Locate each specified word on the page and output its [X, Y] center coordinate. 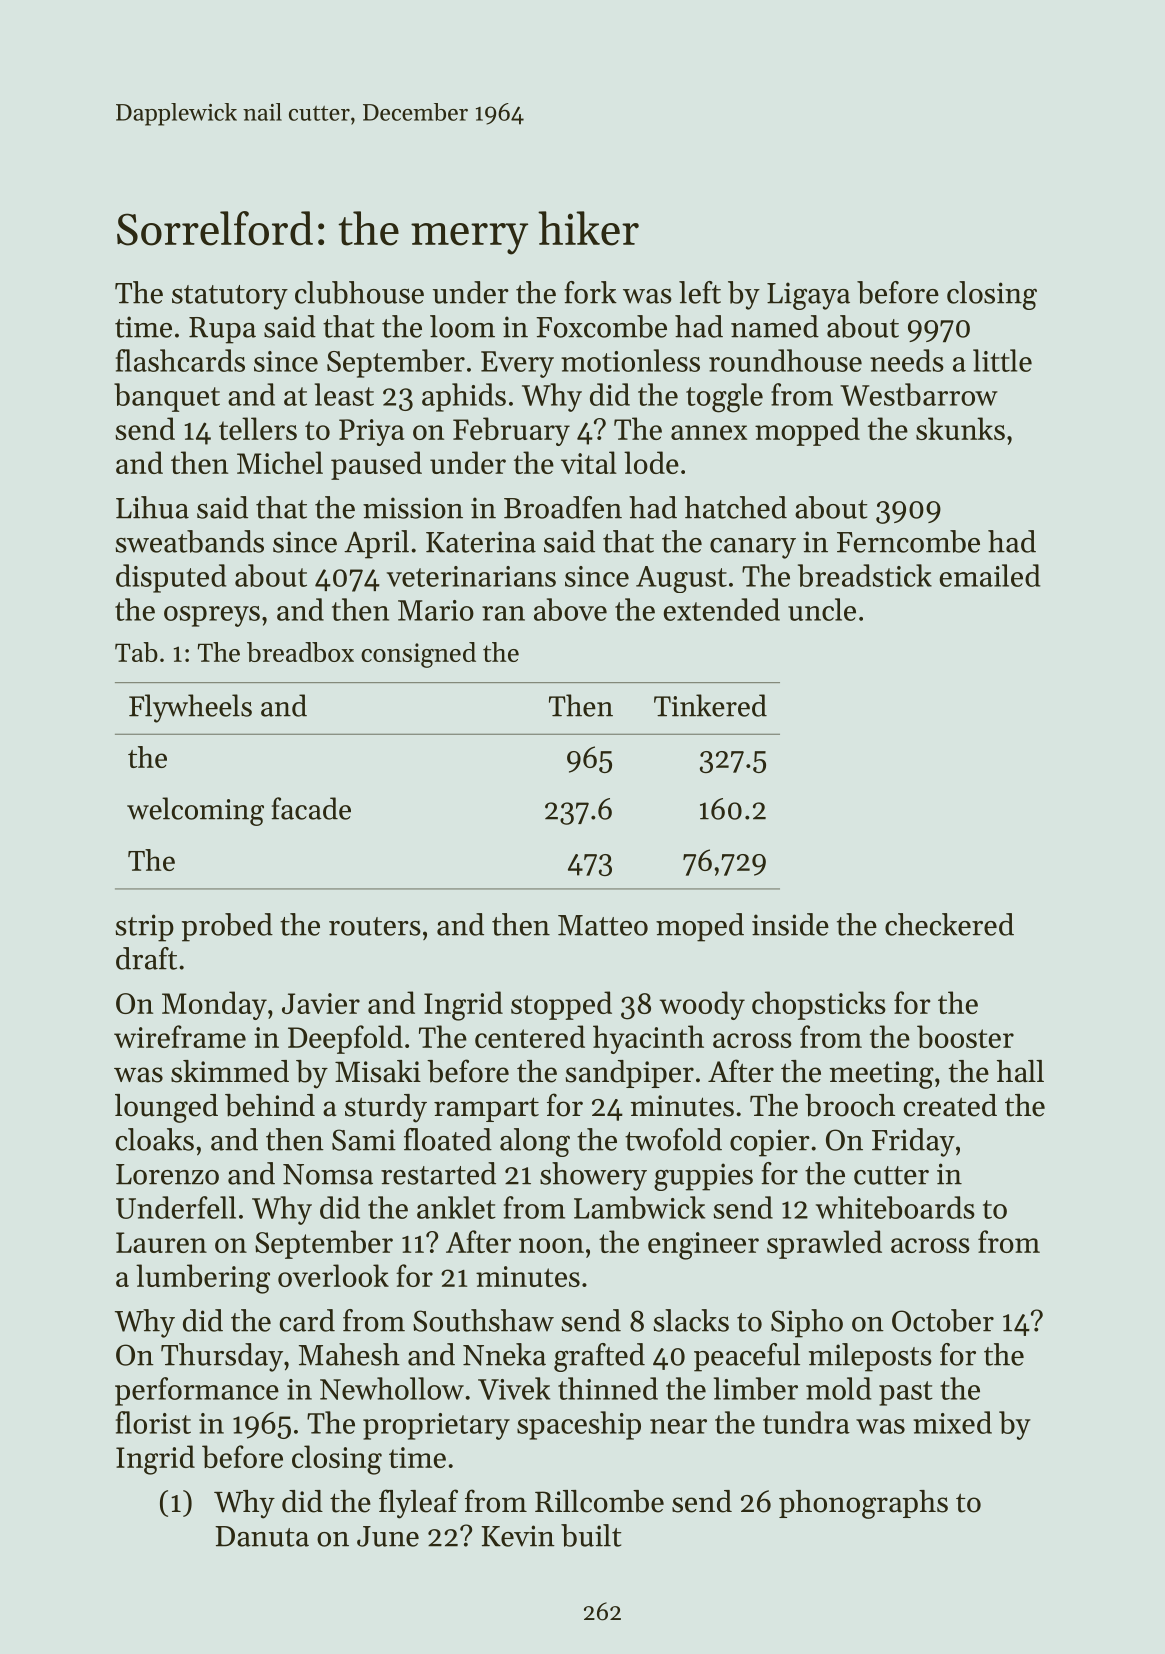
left [700, 292]
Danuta [262, 1536]
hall [1020, 1071]
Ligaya [808, 296]
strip [145, 928]
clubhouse [359, 292]
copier [770, 1143]
